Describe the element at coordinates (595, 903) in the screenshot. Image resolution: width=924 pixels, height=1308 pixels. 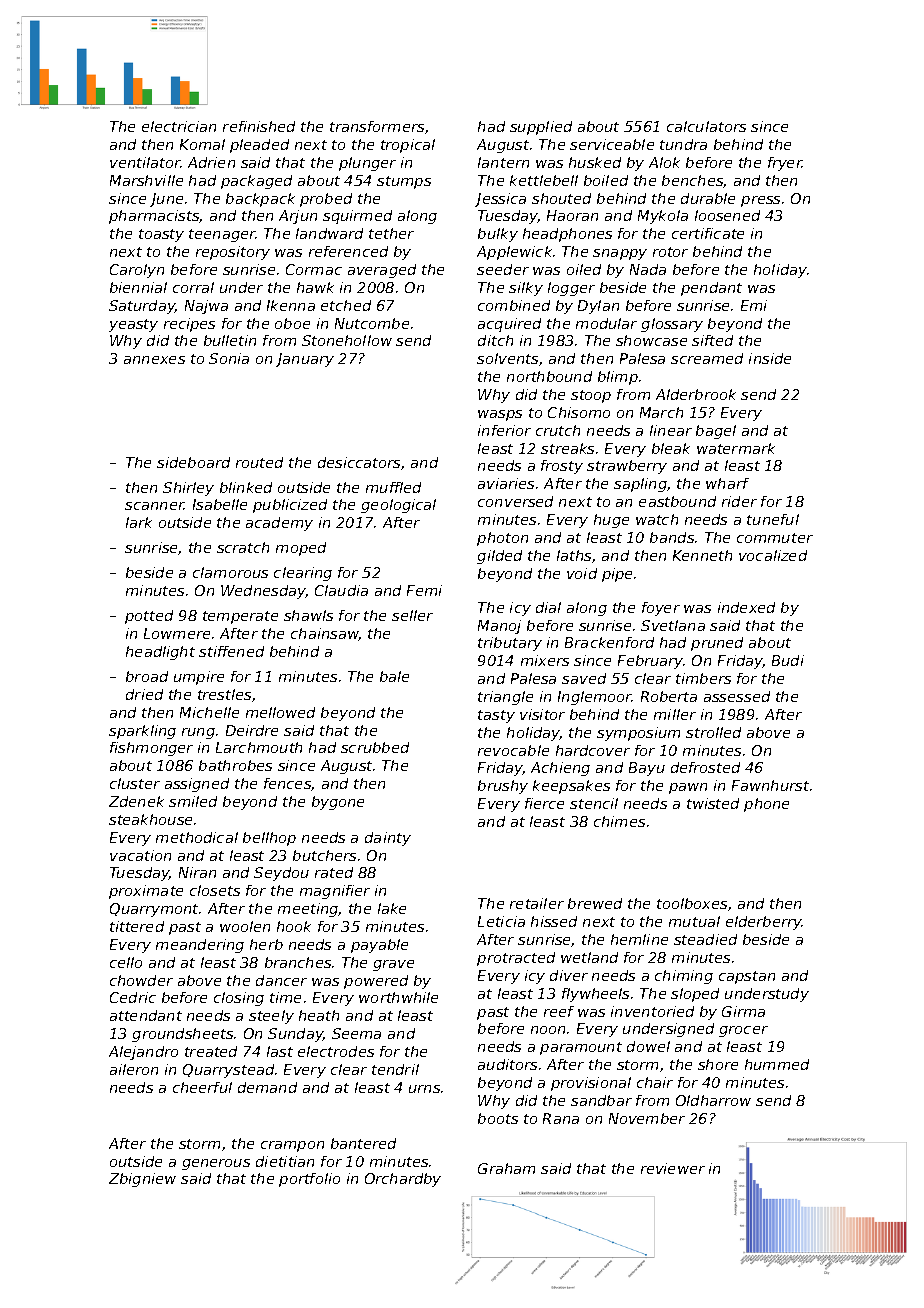
I see `brewed` at that location.
